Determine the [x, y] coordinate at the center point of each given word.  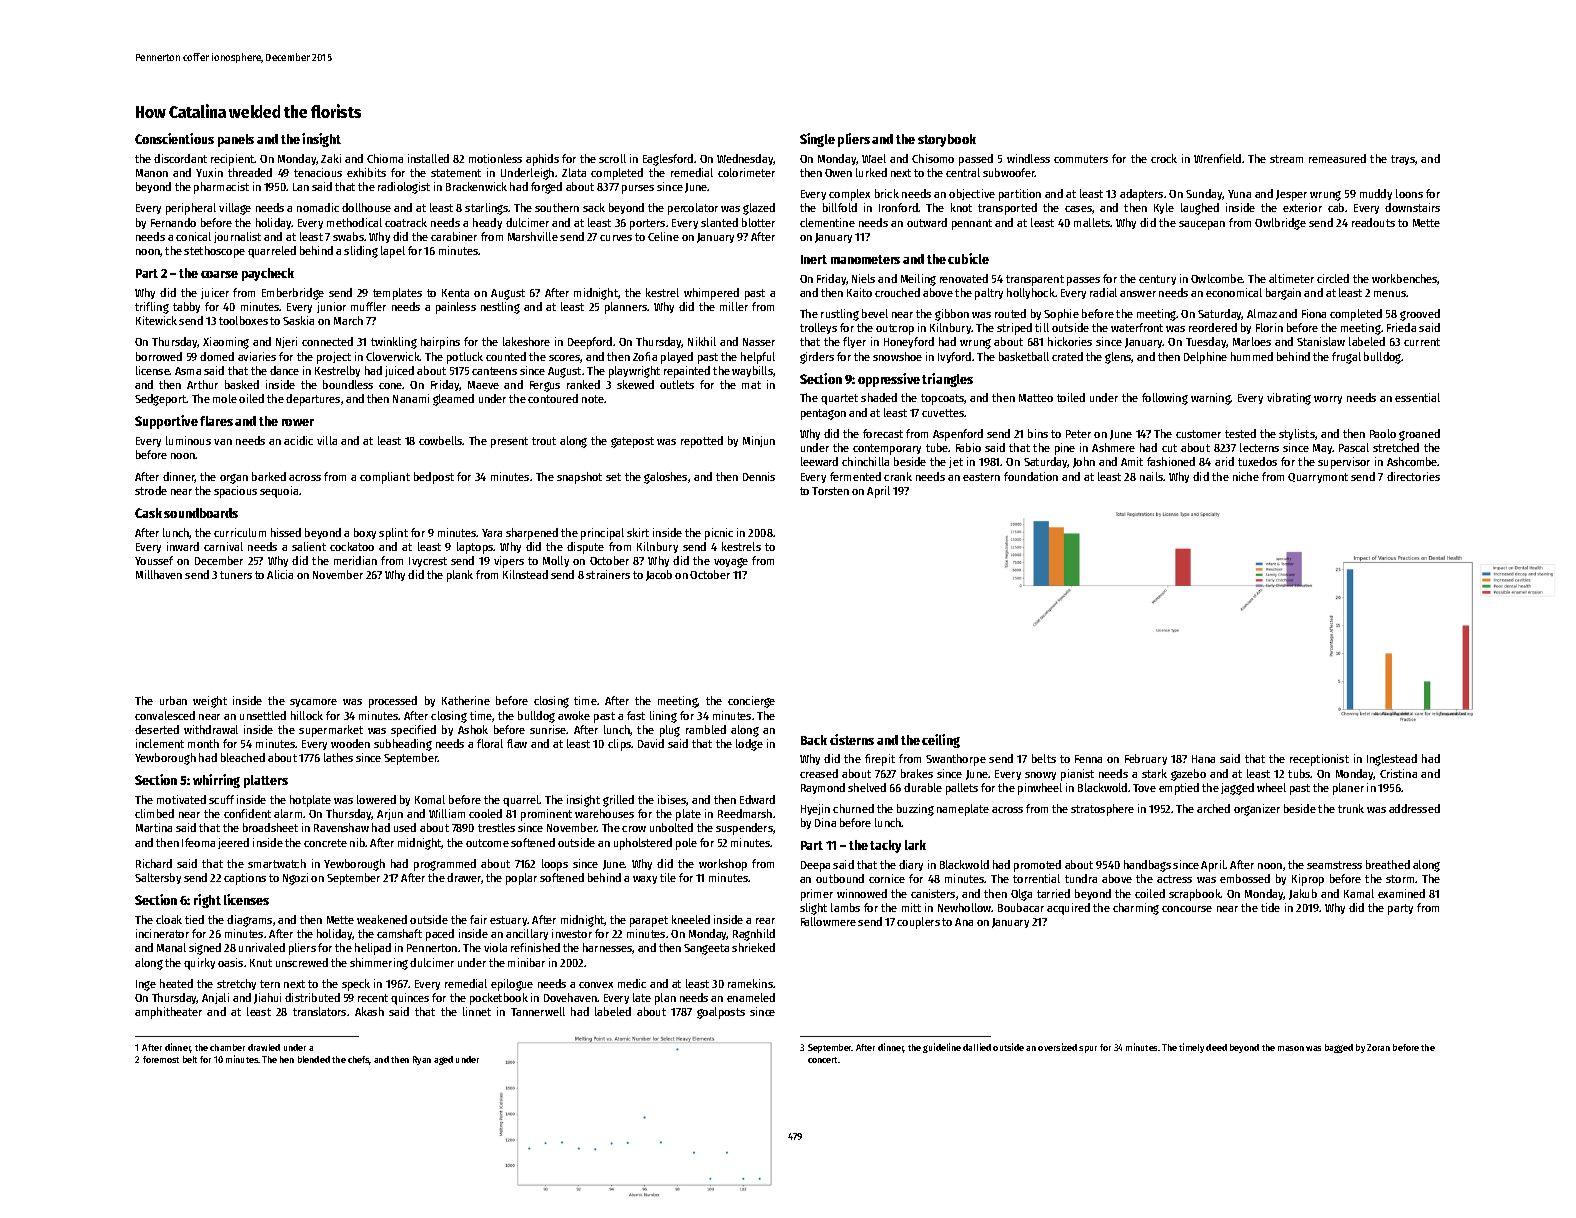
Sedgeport [161, 400]
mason [1291, 1048]
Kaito [859, 292]
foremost [161, 1059]
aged [443, 1060]
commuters [1081, 159]
